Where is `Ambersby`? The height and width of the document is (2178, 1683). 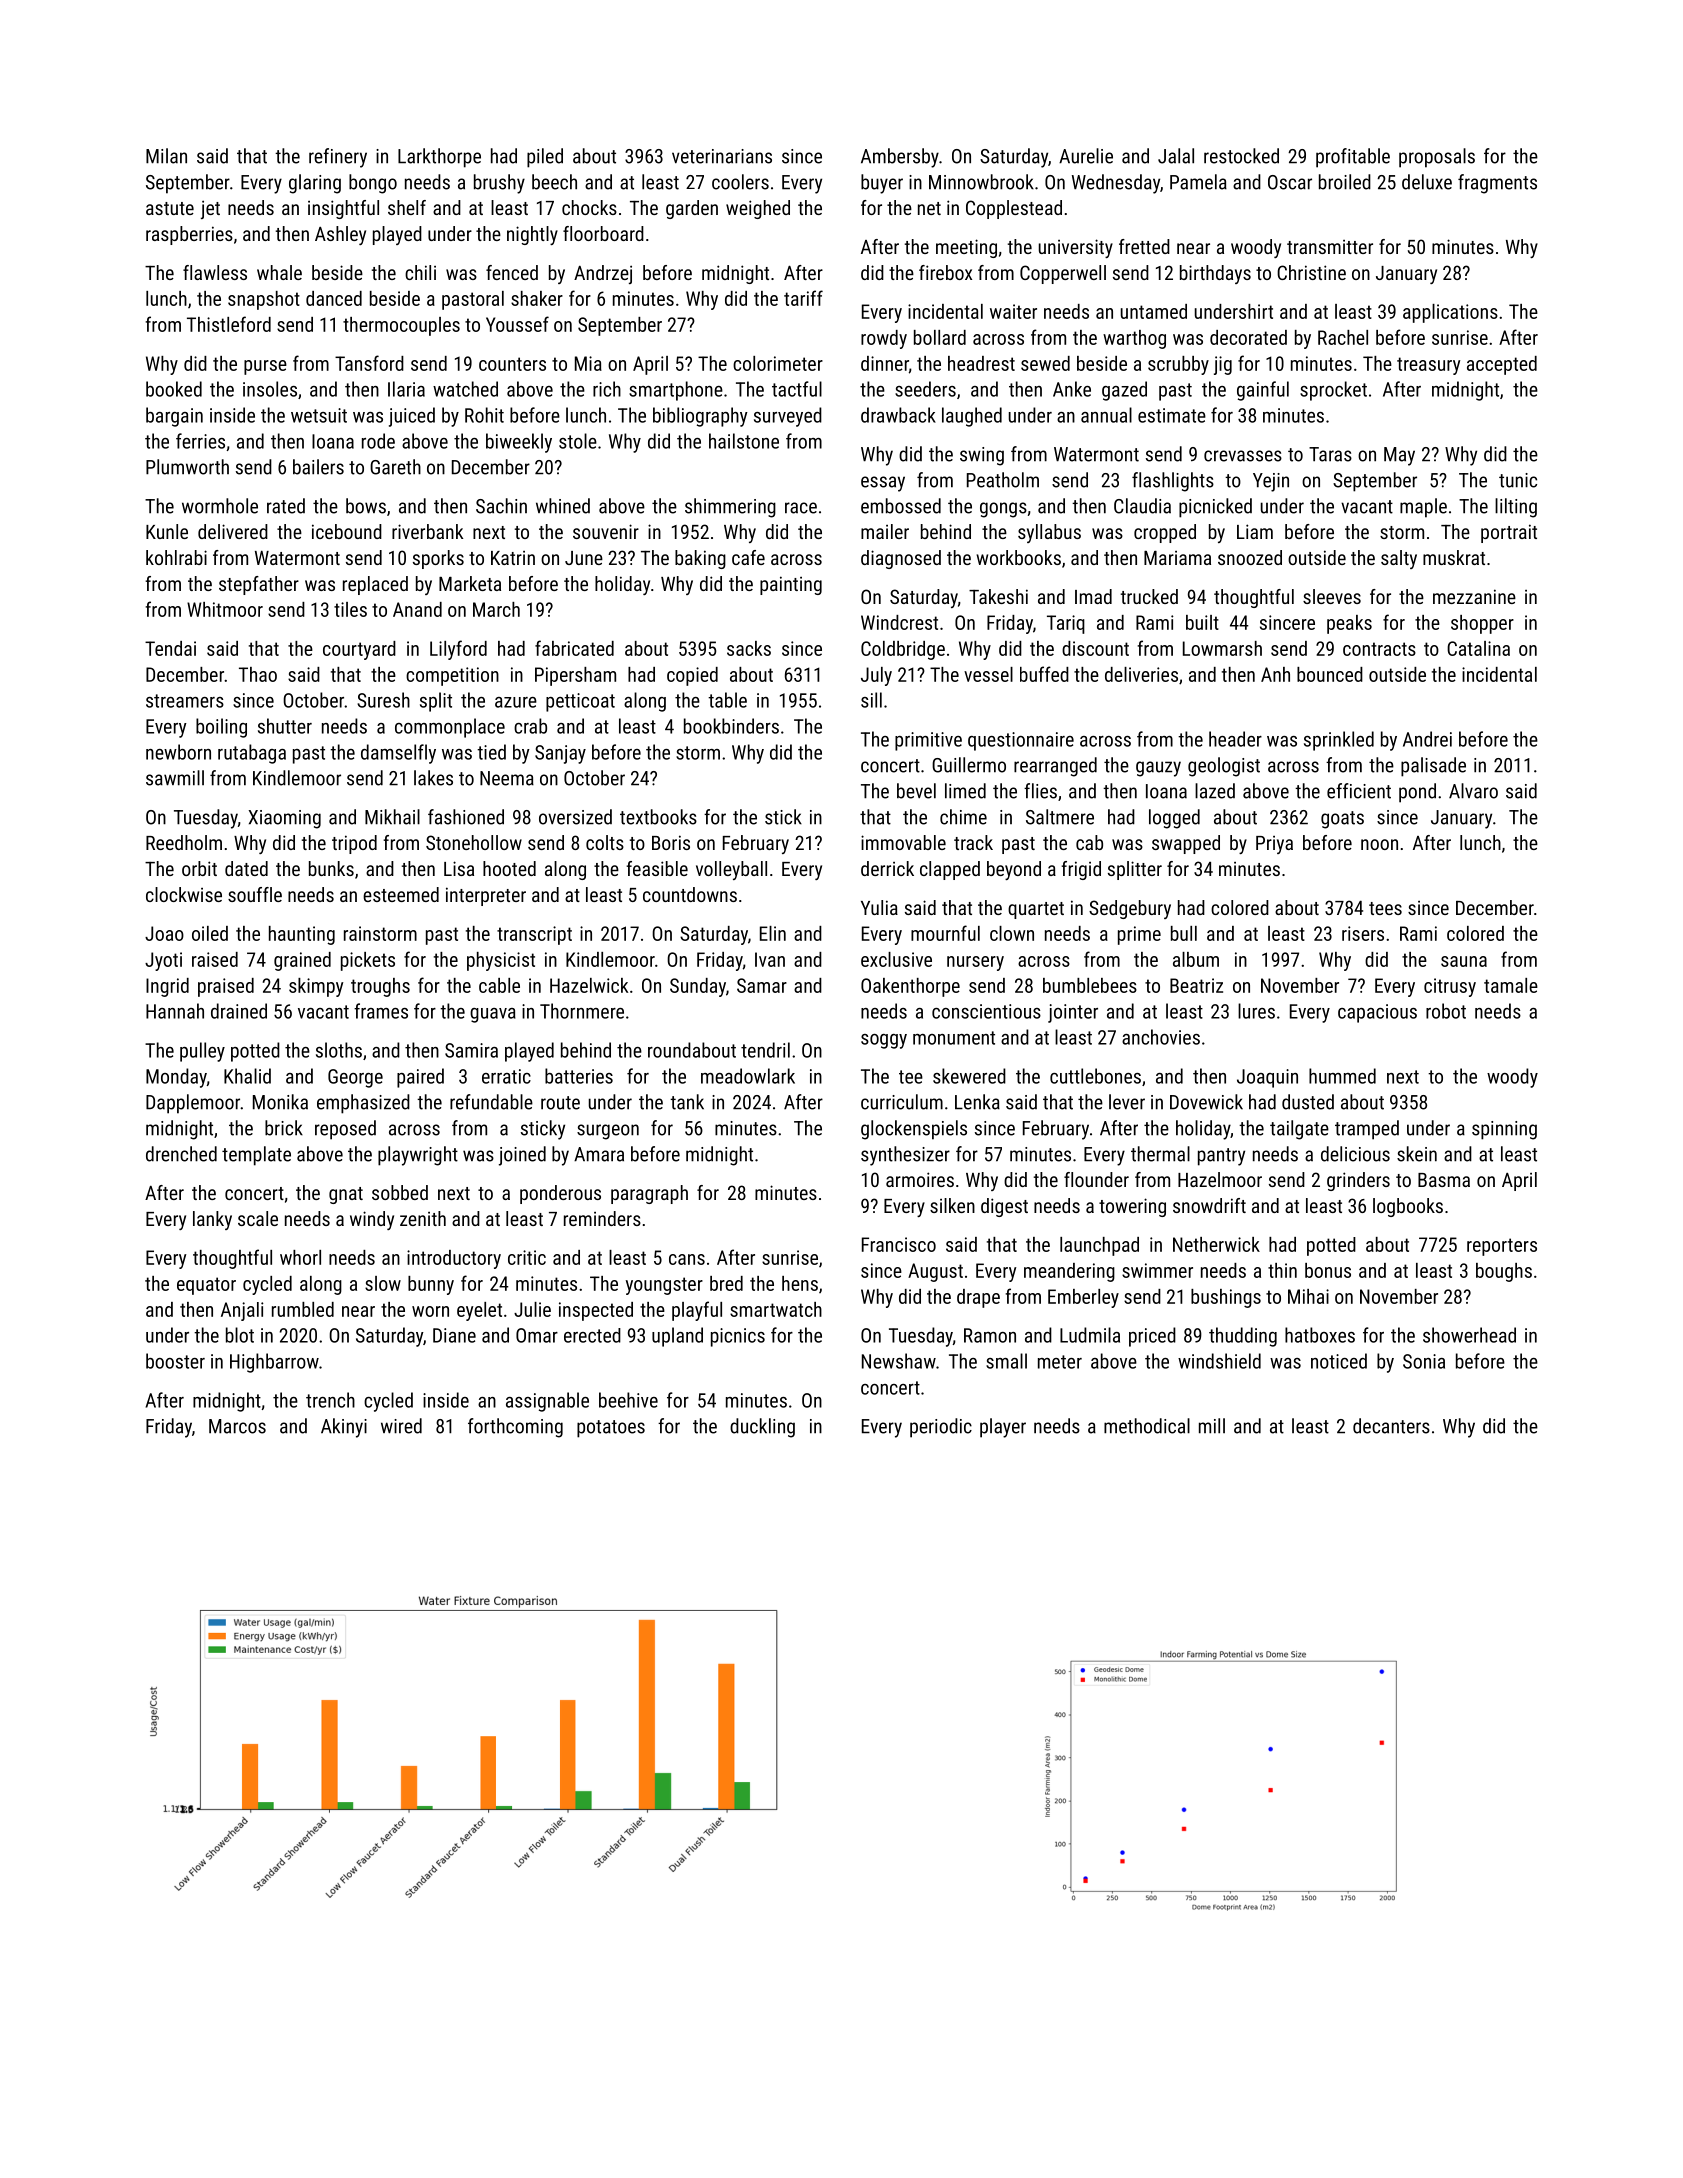
Ambersby is located at coordinates (900, 158).
